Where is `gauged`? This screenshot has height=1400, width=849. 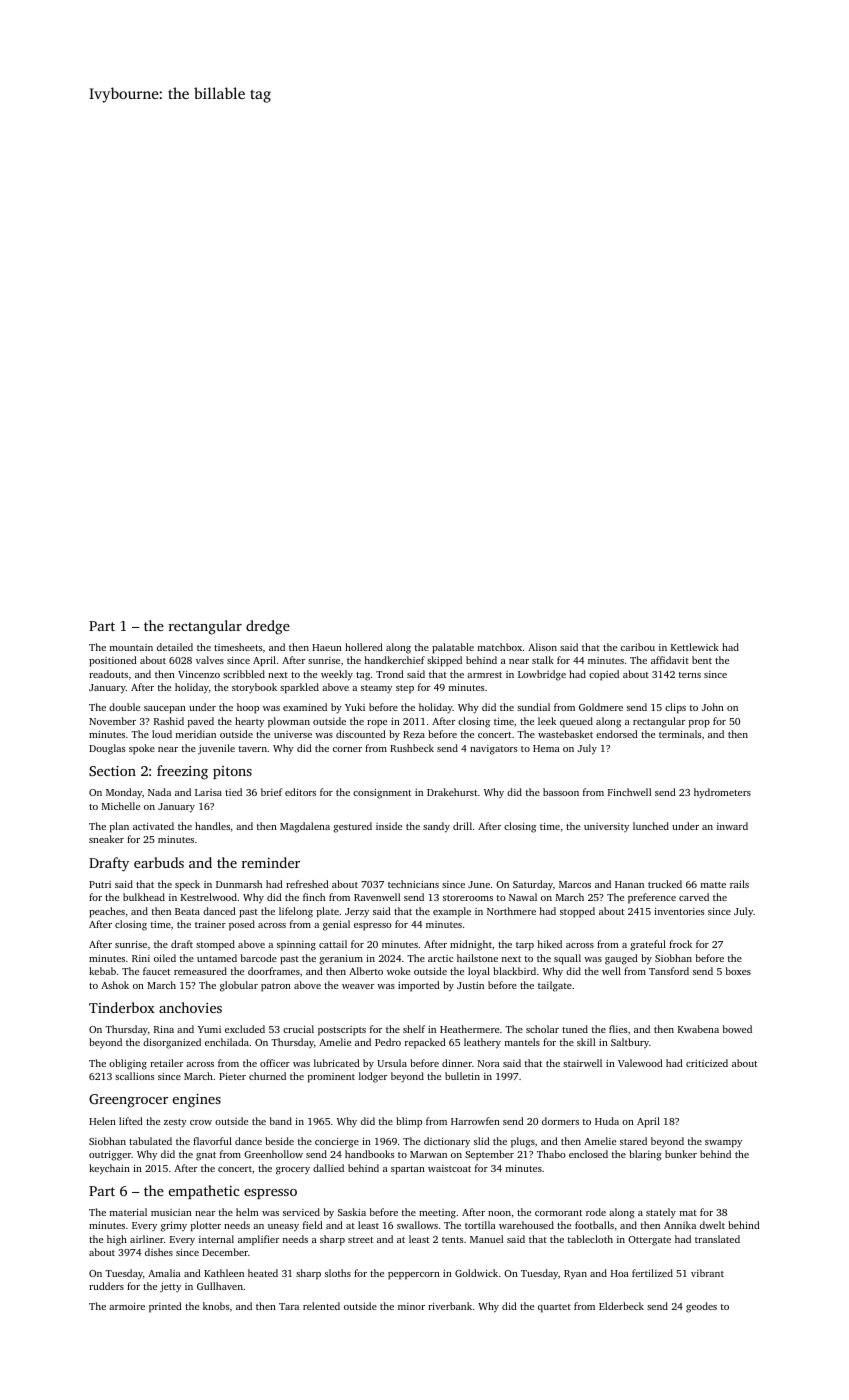 gauged is located at coordinates (621, 959).
